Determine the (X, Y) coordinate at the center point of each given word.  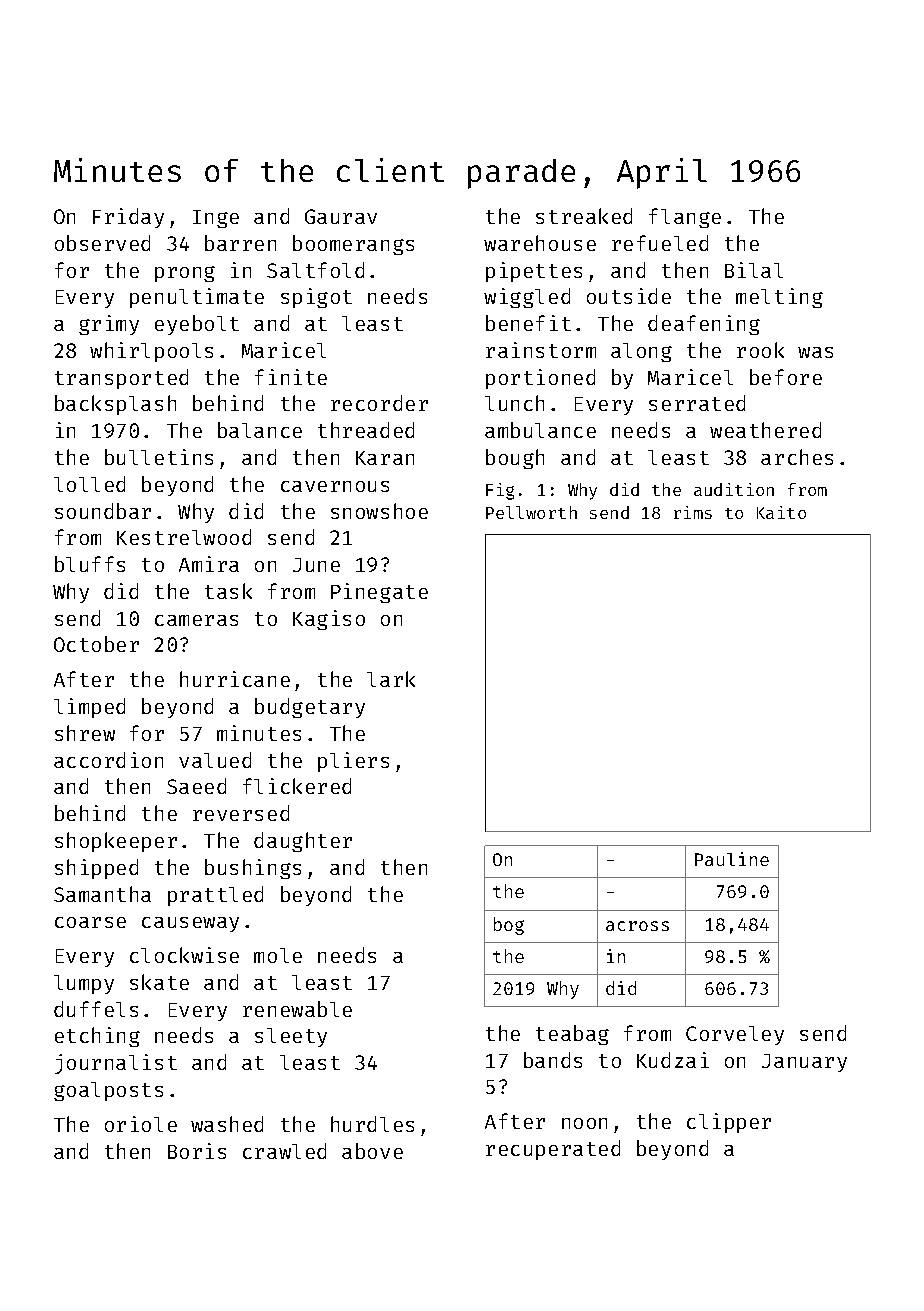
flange (685, 218)
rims (693, 512)
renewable (297, 1009)
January (804, 1063)
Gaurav (341, 216)
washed (227, 1124)
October (96, 644)
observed (102, 243)
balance (260, 430)
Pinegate (379, 593)
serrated (697, 403)
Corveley (735, 1035)
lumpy (84, 984)
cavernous (335, 486)
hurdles (372, 1124)
